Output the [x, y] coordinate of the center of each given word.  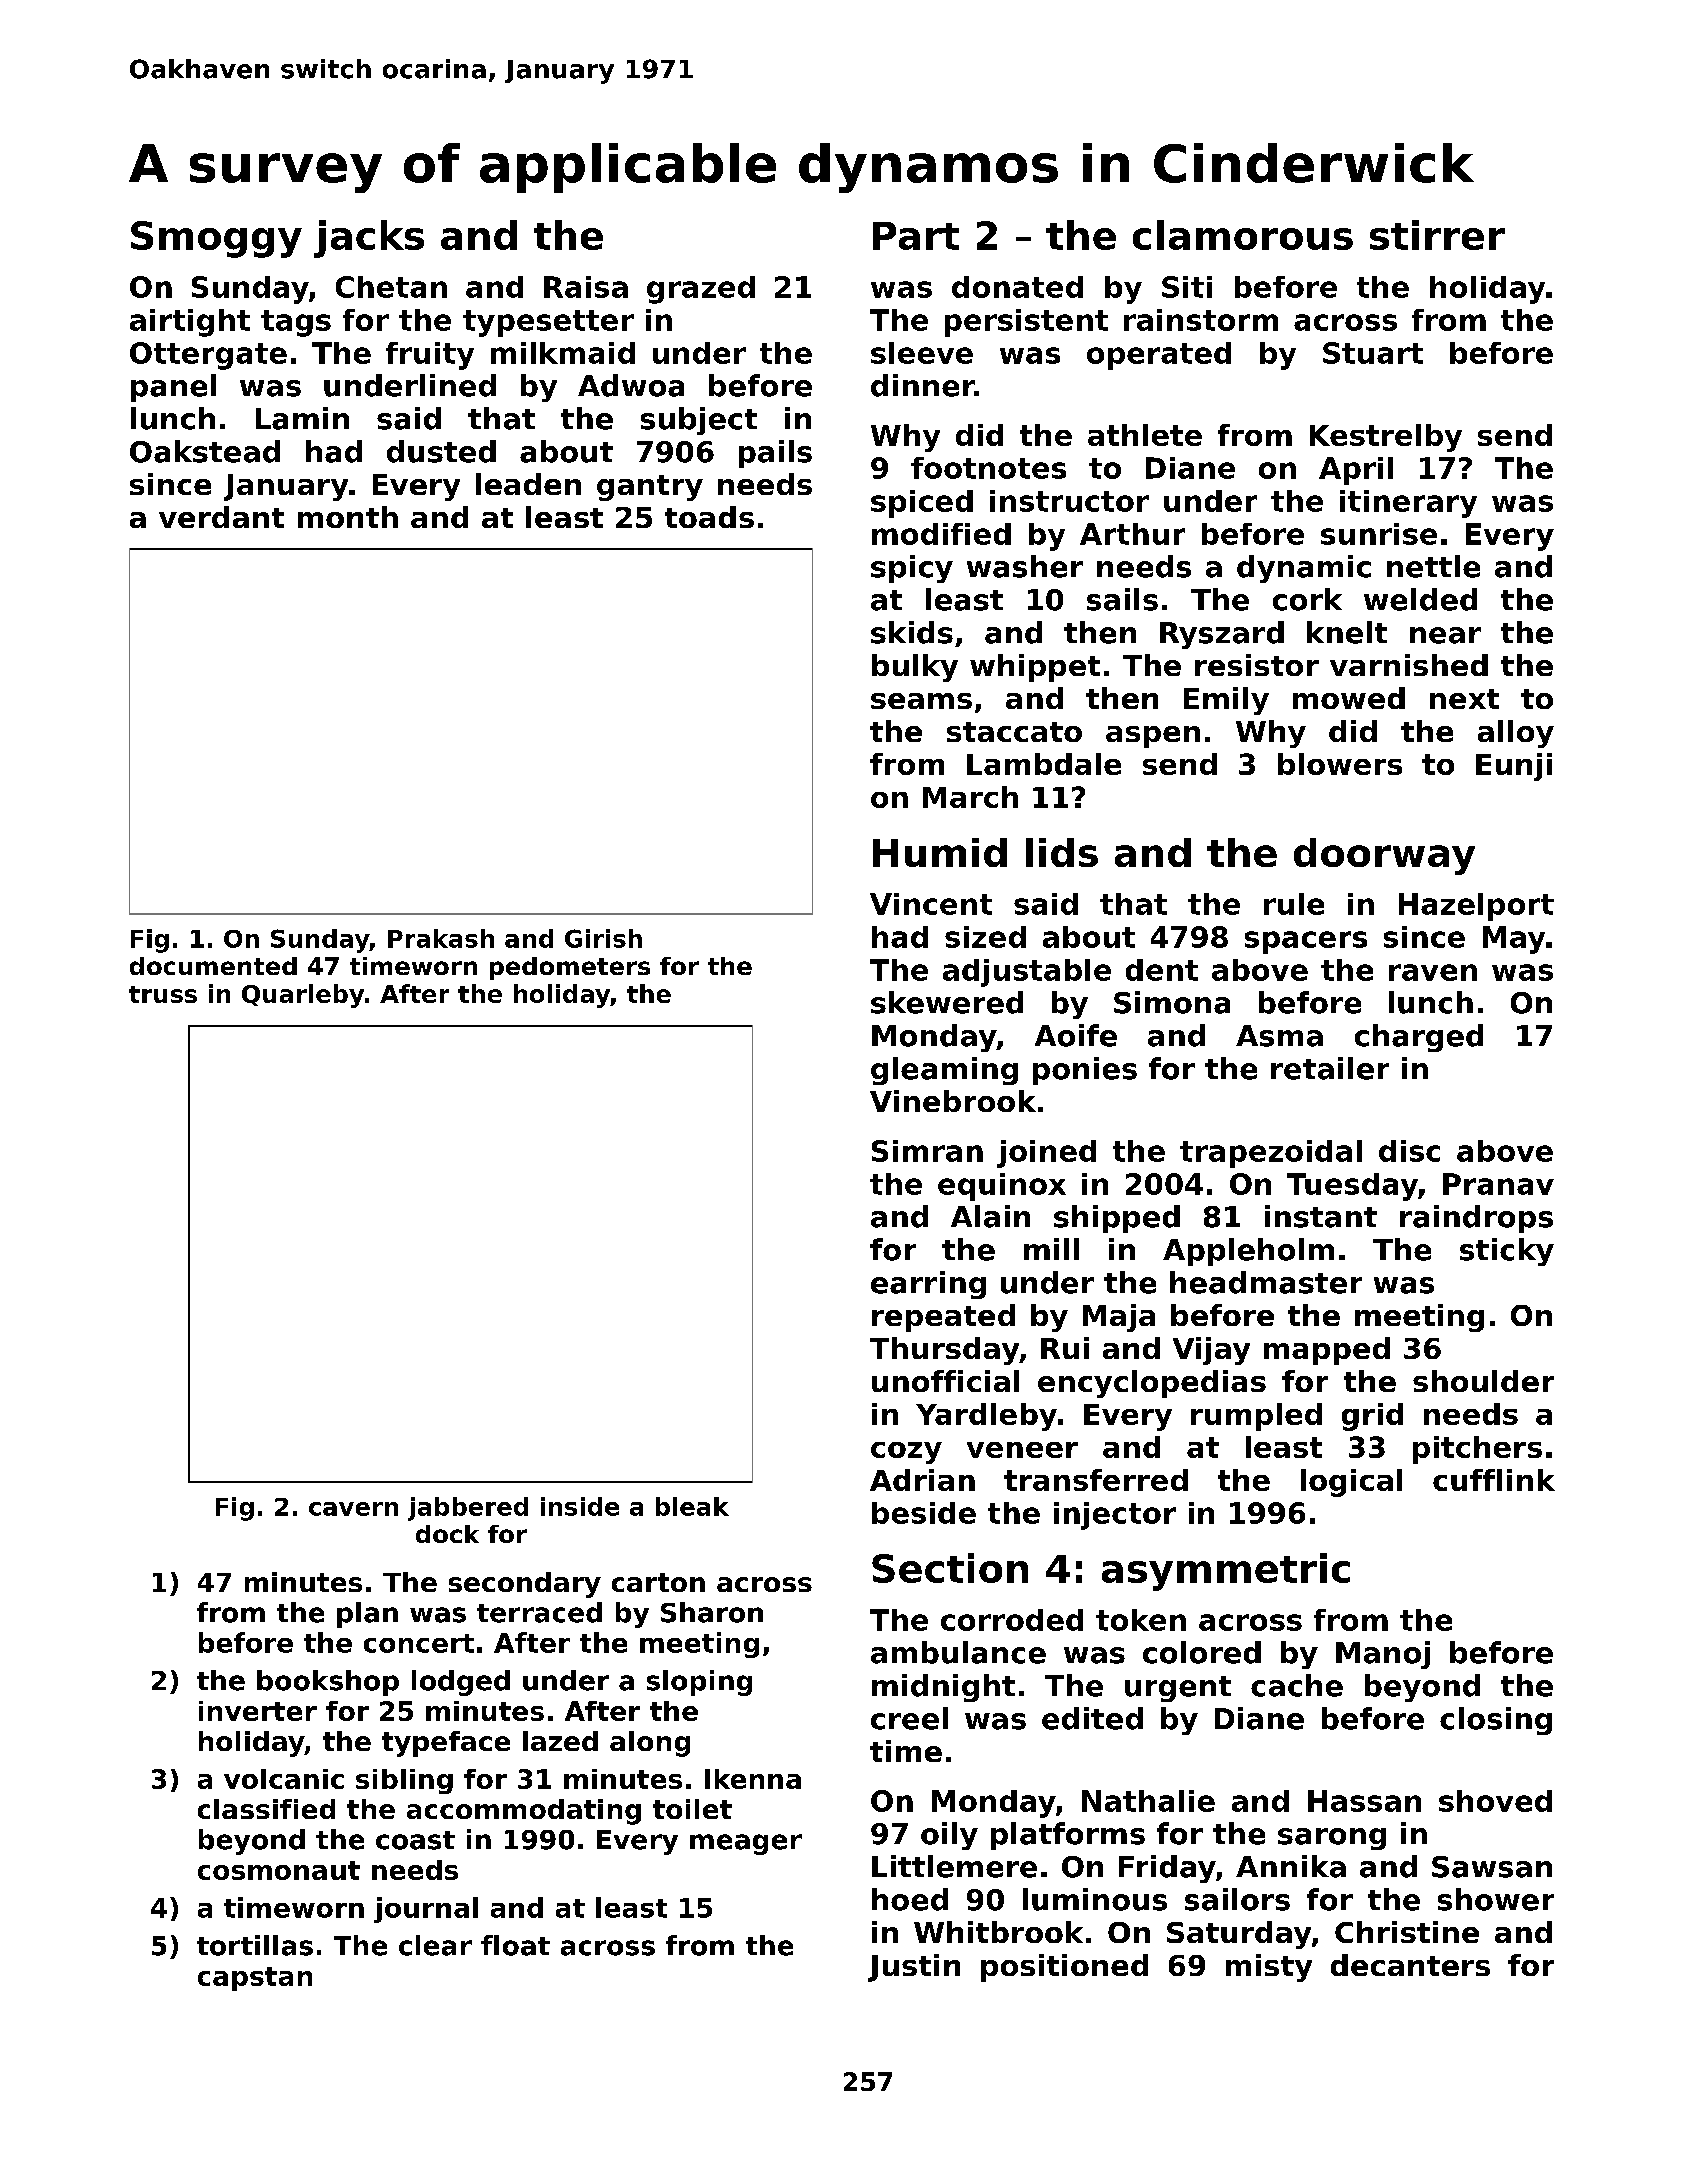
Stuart [1373, 353]
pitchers [1477, 1450]
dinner [923, 385]
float [515, 1945]
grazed [701, 290]
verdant [221, 517]
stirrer [1437, 235]
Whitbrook [998, 1932]
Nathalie [1148, 1801]
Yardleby [986, 1417]
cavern [353, 1509]
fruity [430, 356]
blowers [1340, 764]
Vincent [931, 904]
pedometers [570, 968]
